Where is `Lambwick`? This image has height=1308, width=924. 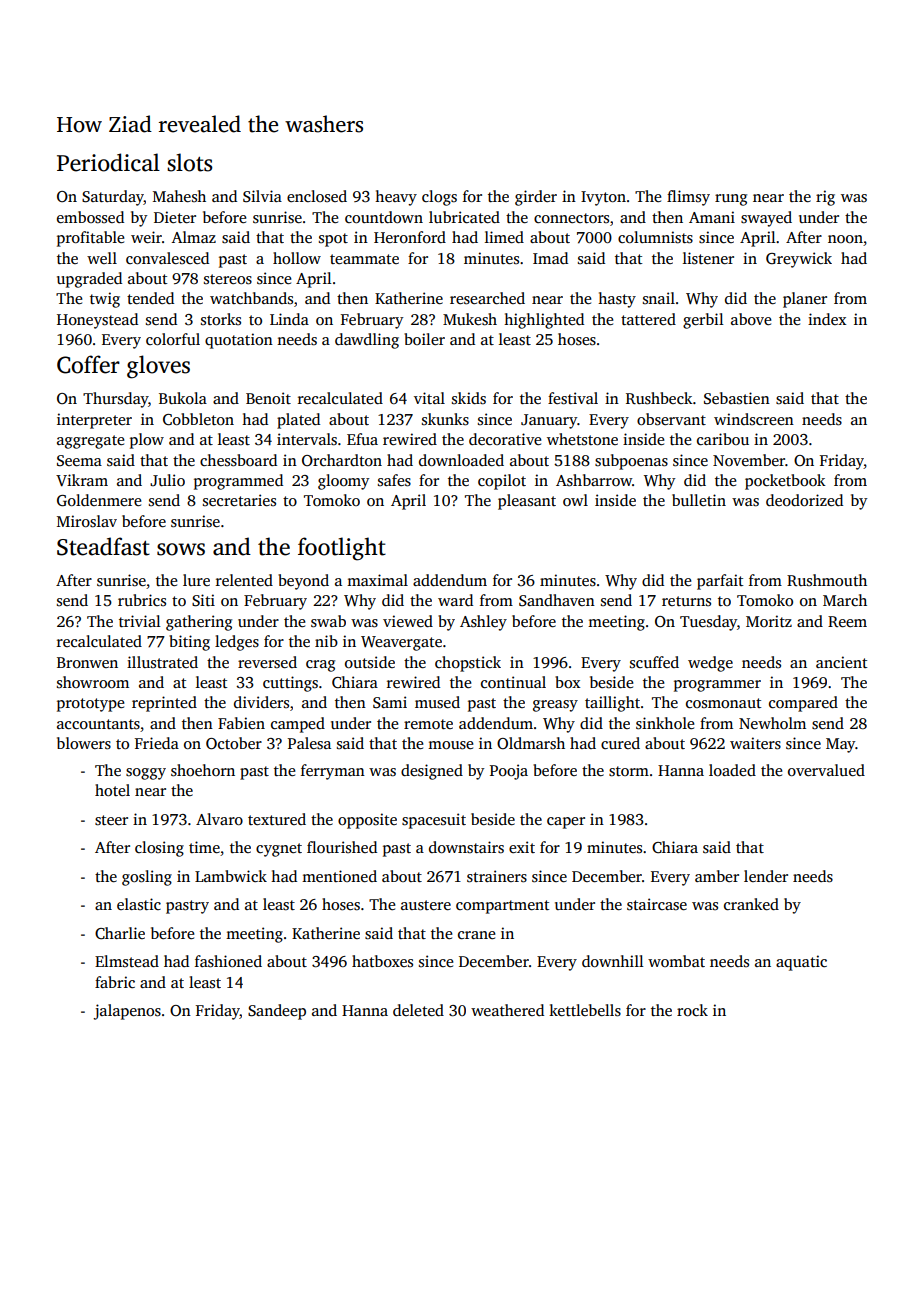 Lambwick is located at coordinates (231, 876).
